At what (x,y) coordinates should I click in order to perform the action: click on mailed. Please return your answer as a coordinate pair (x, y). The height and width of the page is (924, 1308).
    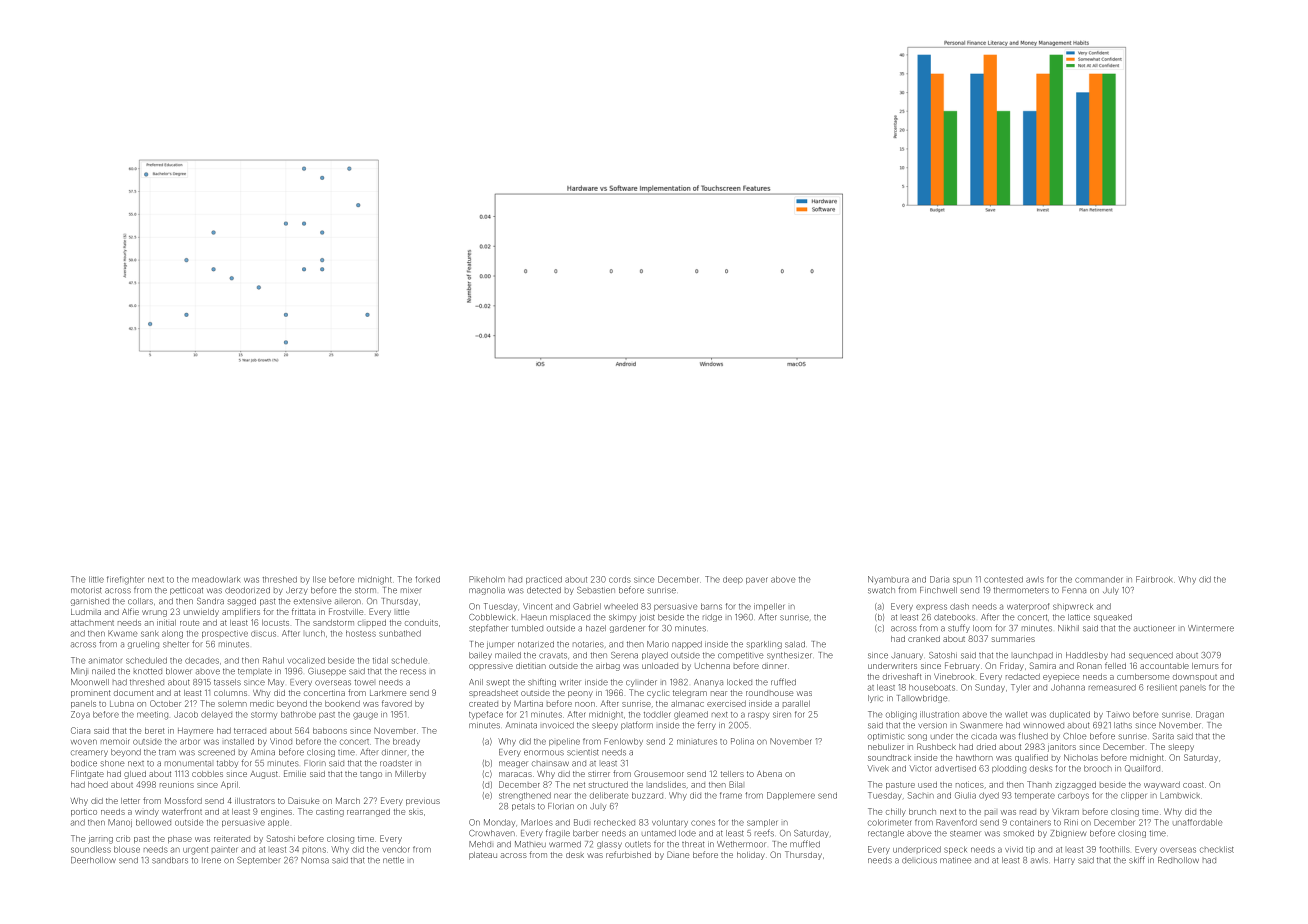
    Looking at the image, I should click on (508, 655).
